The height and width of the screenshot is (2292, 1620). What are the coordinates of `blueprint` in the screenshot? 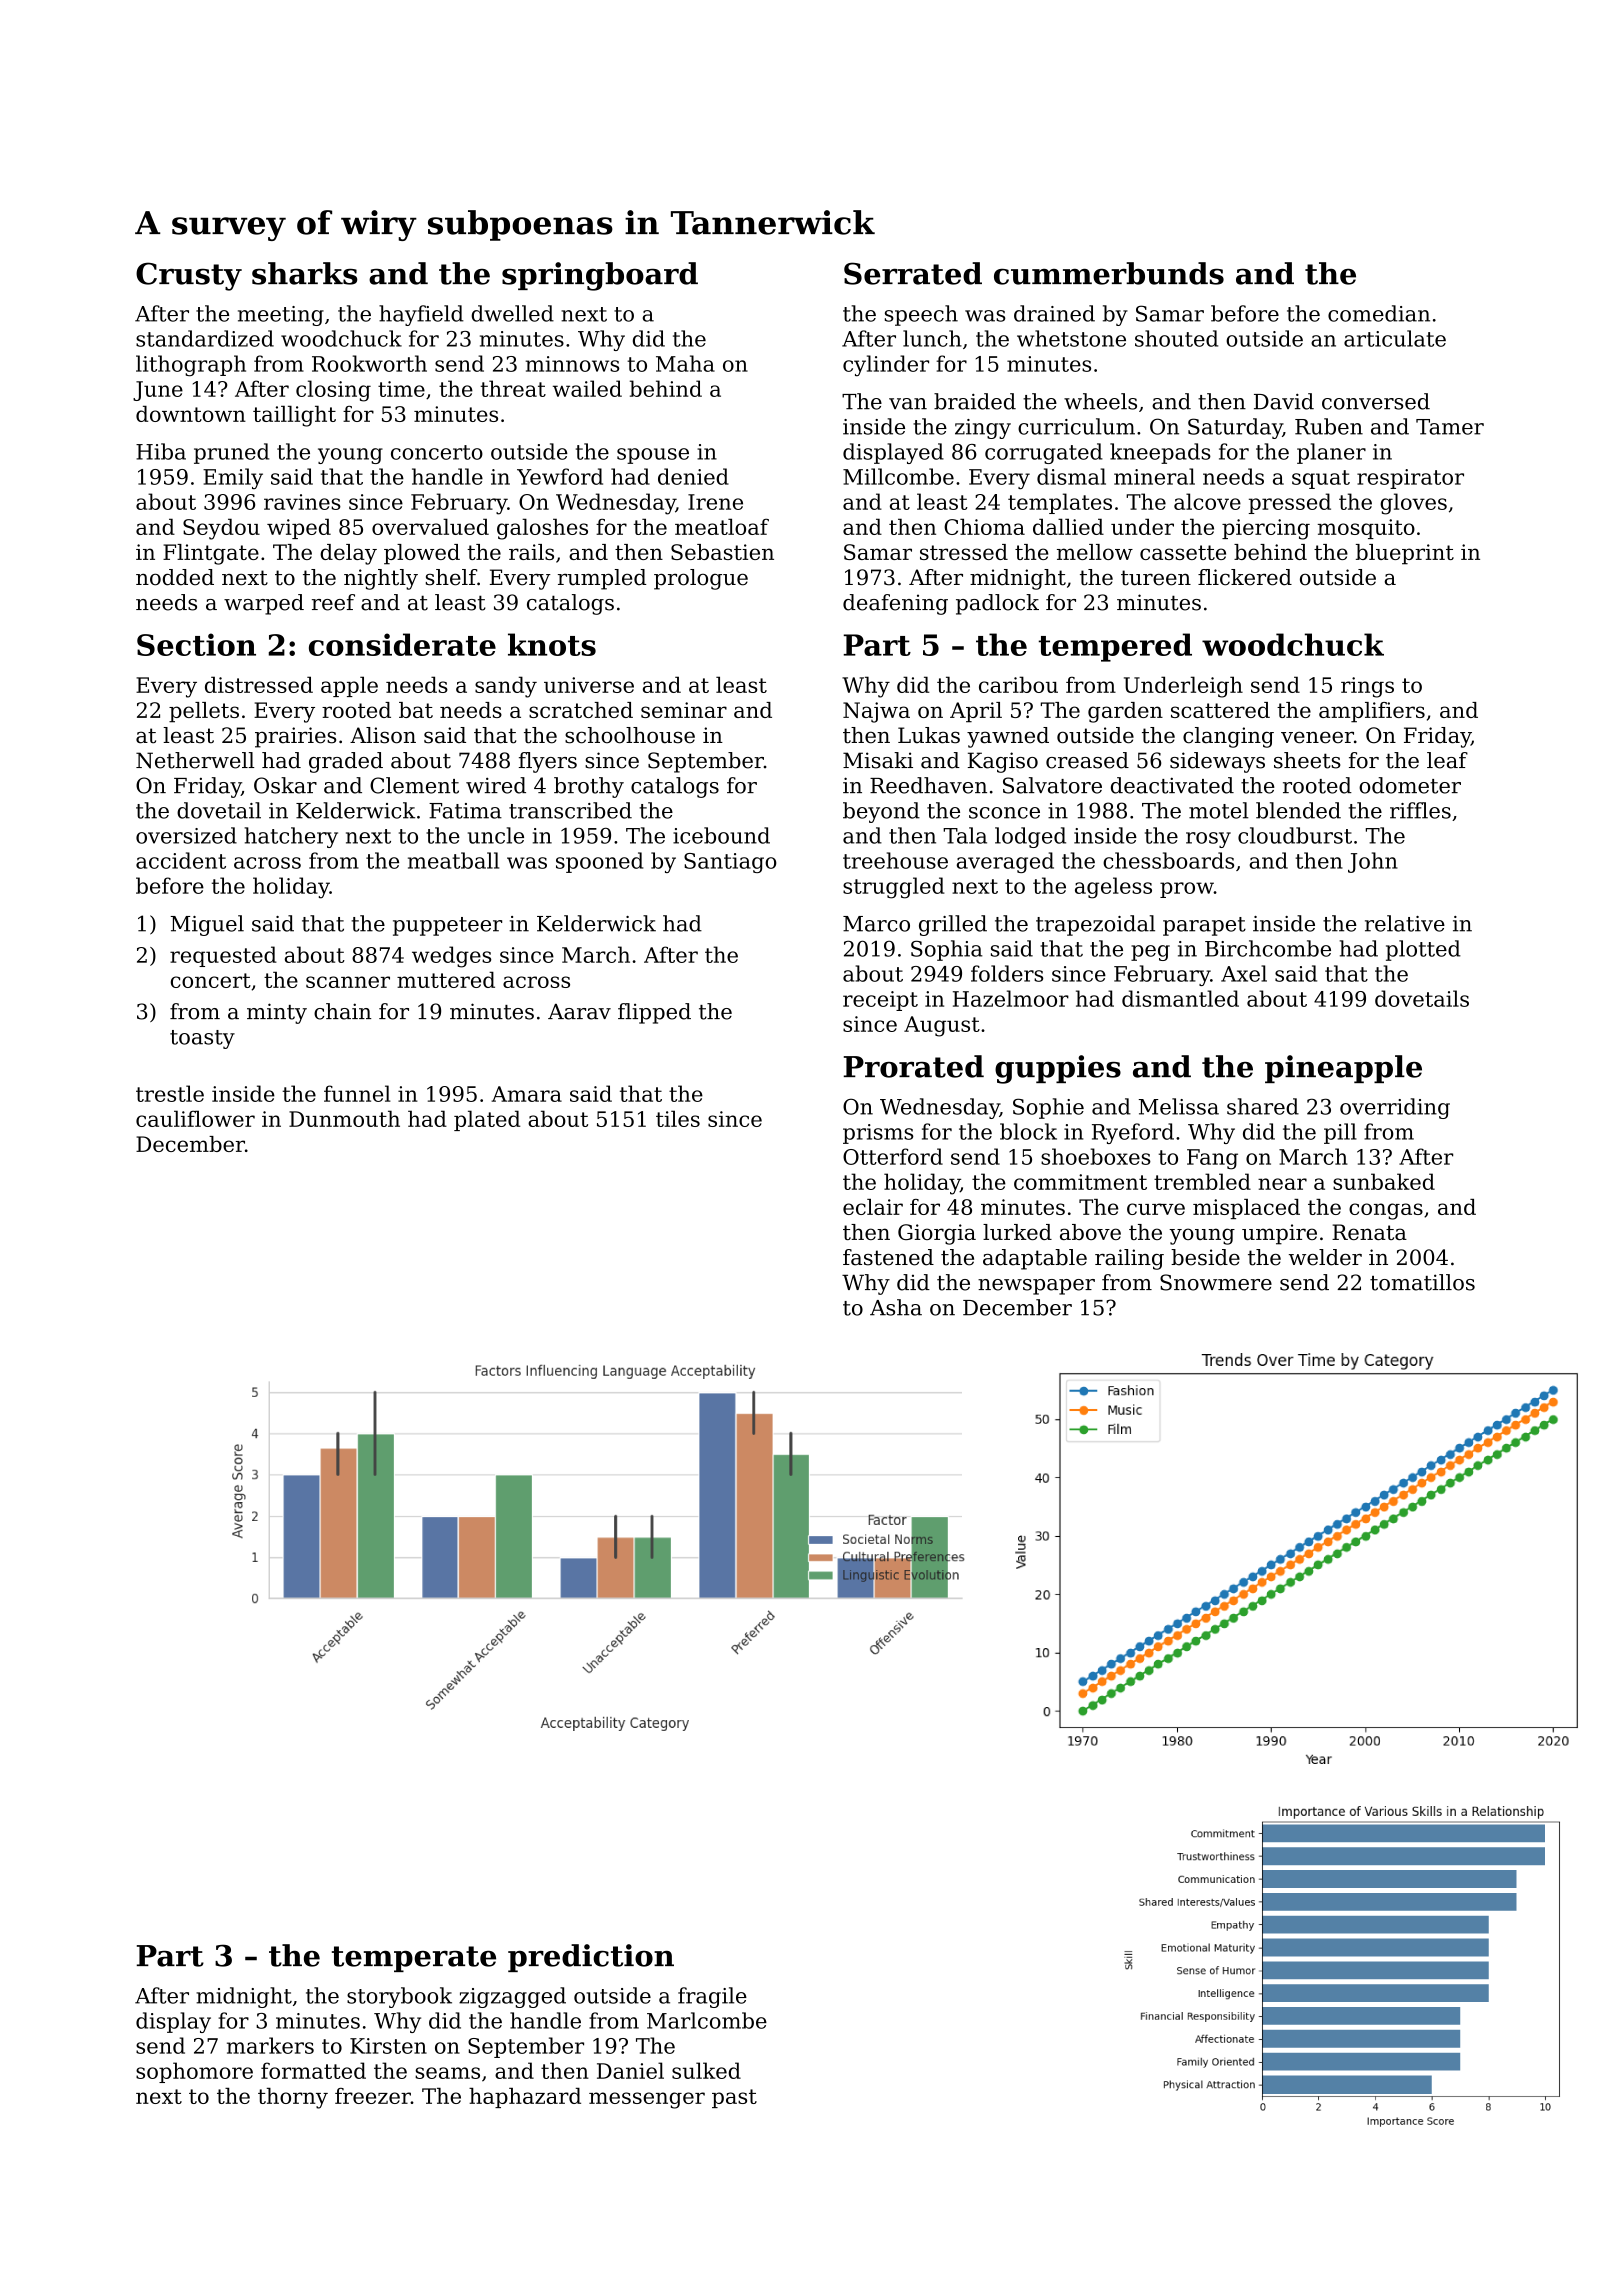 It's located at (1405, 554).
